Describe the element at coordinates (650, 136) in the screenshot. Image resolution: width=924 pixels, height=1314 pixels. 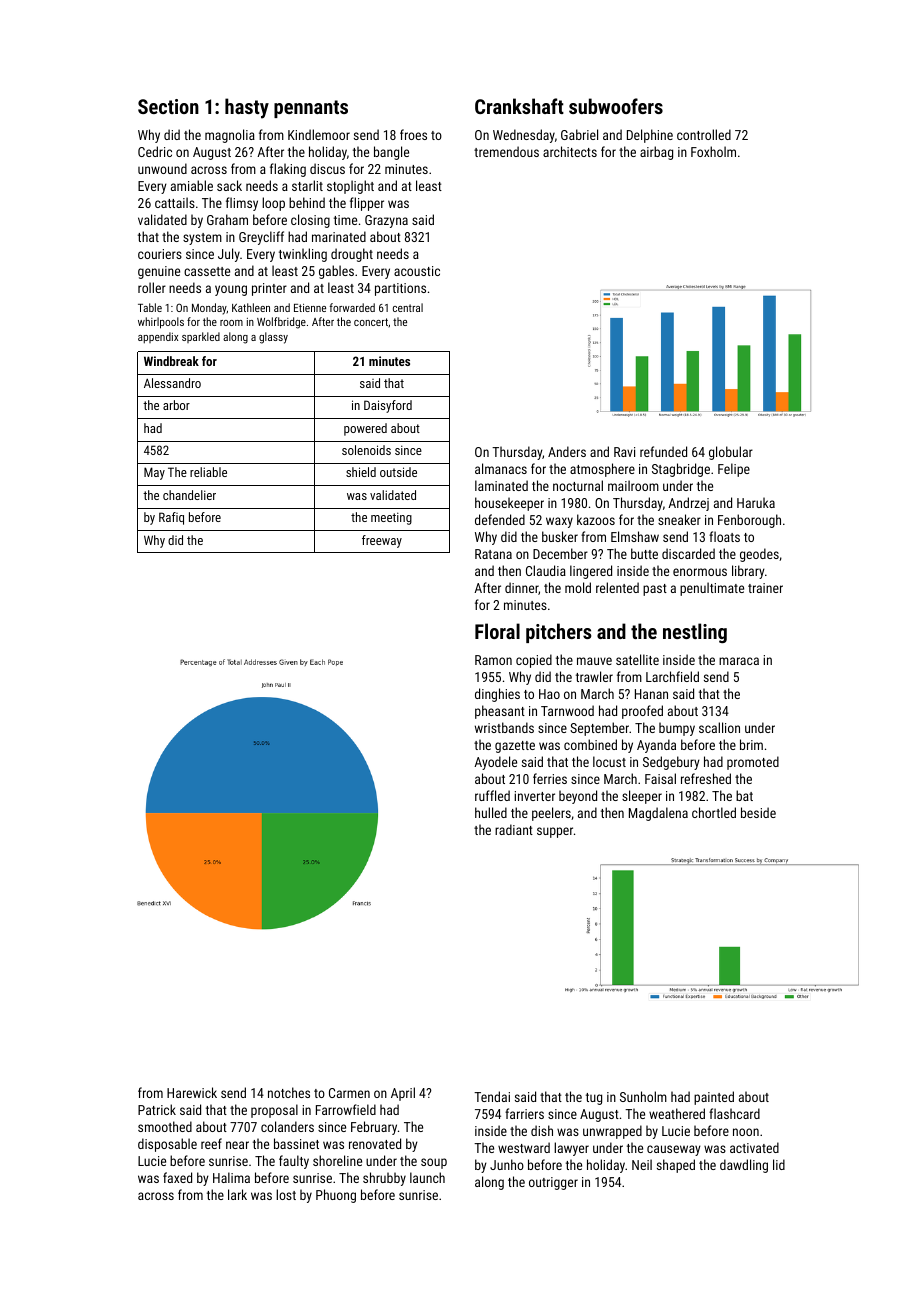
I see `Delphine` at that location.
